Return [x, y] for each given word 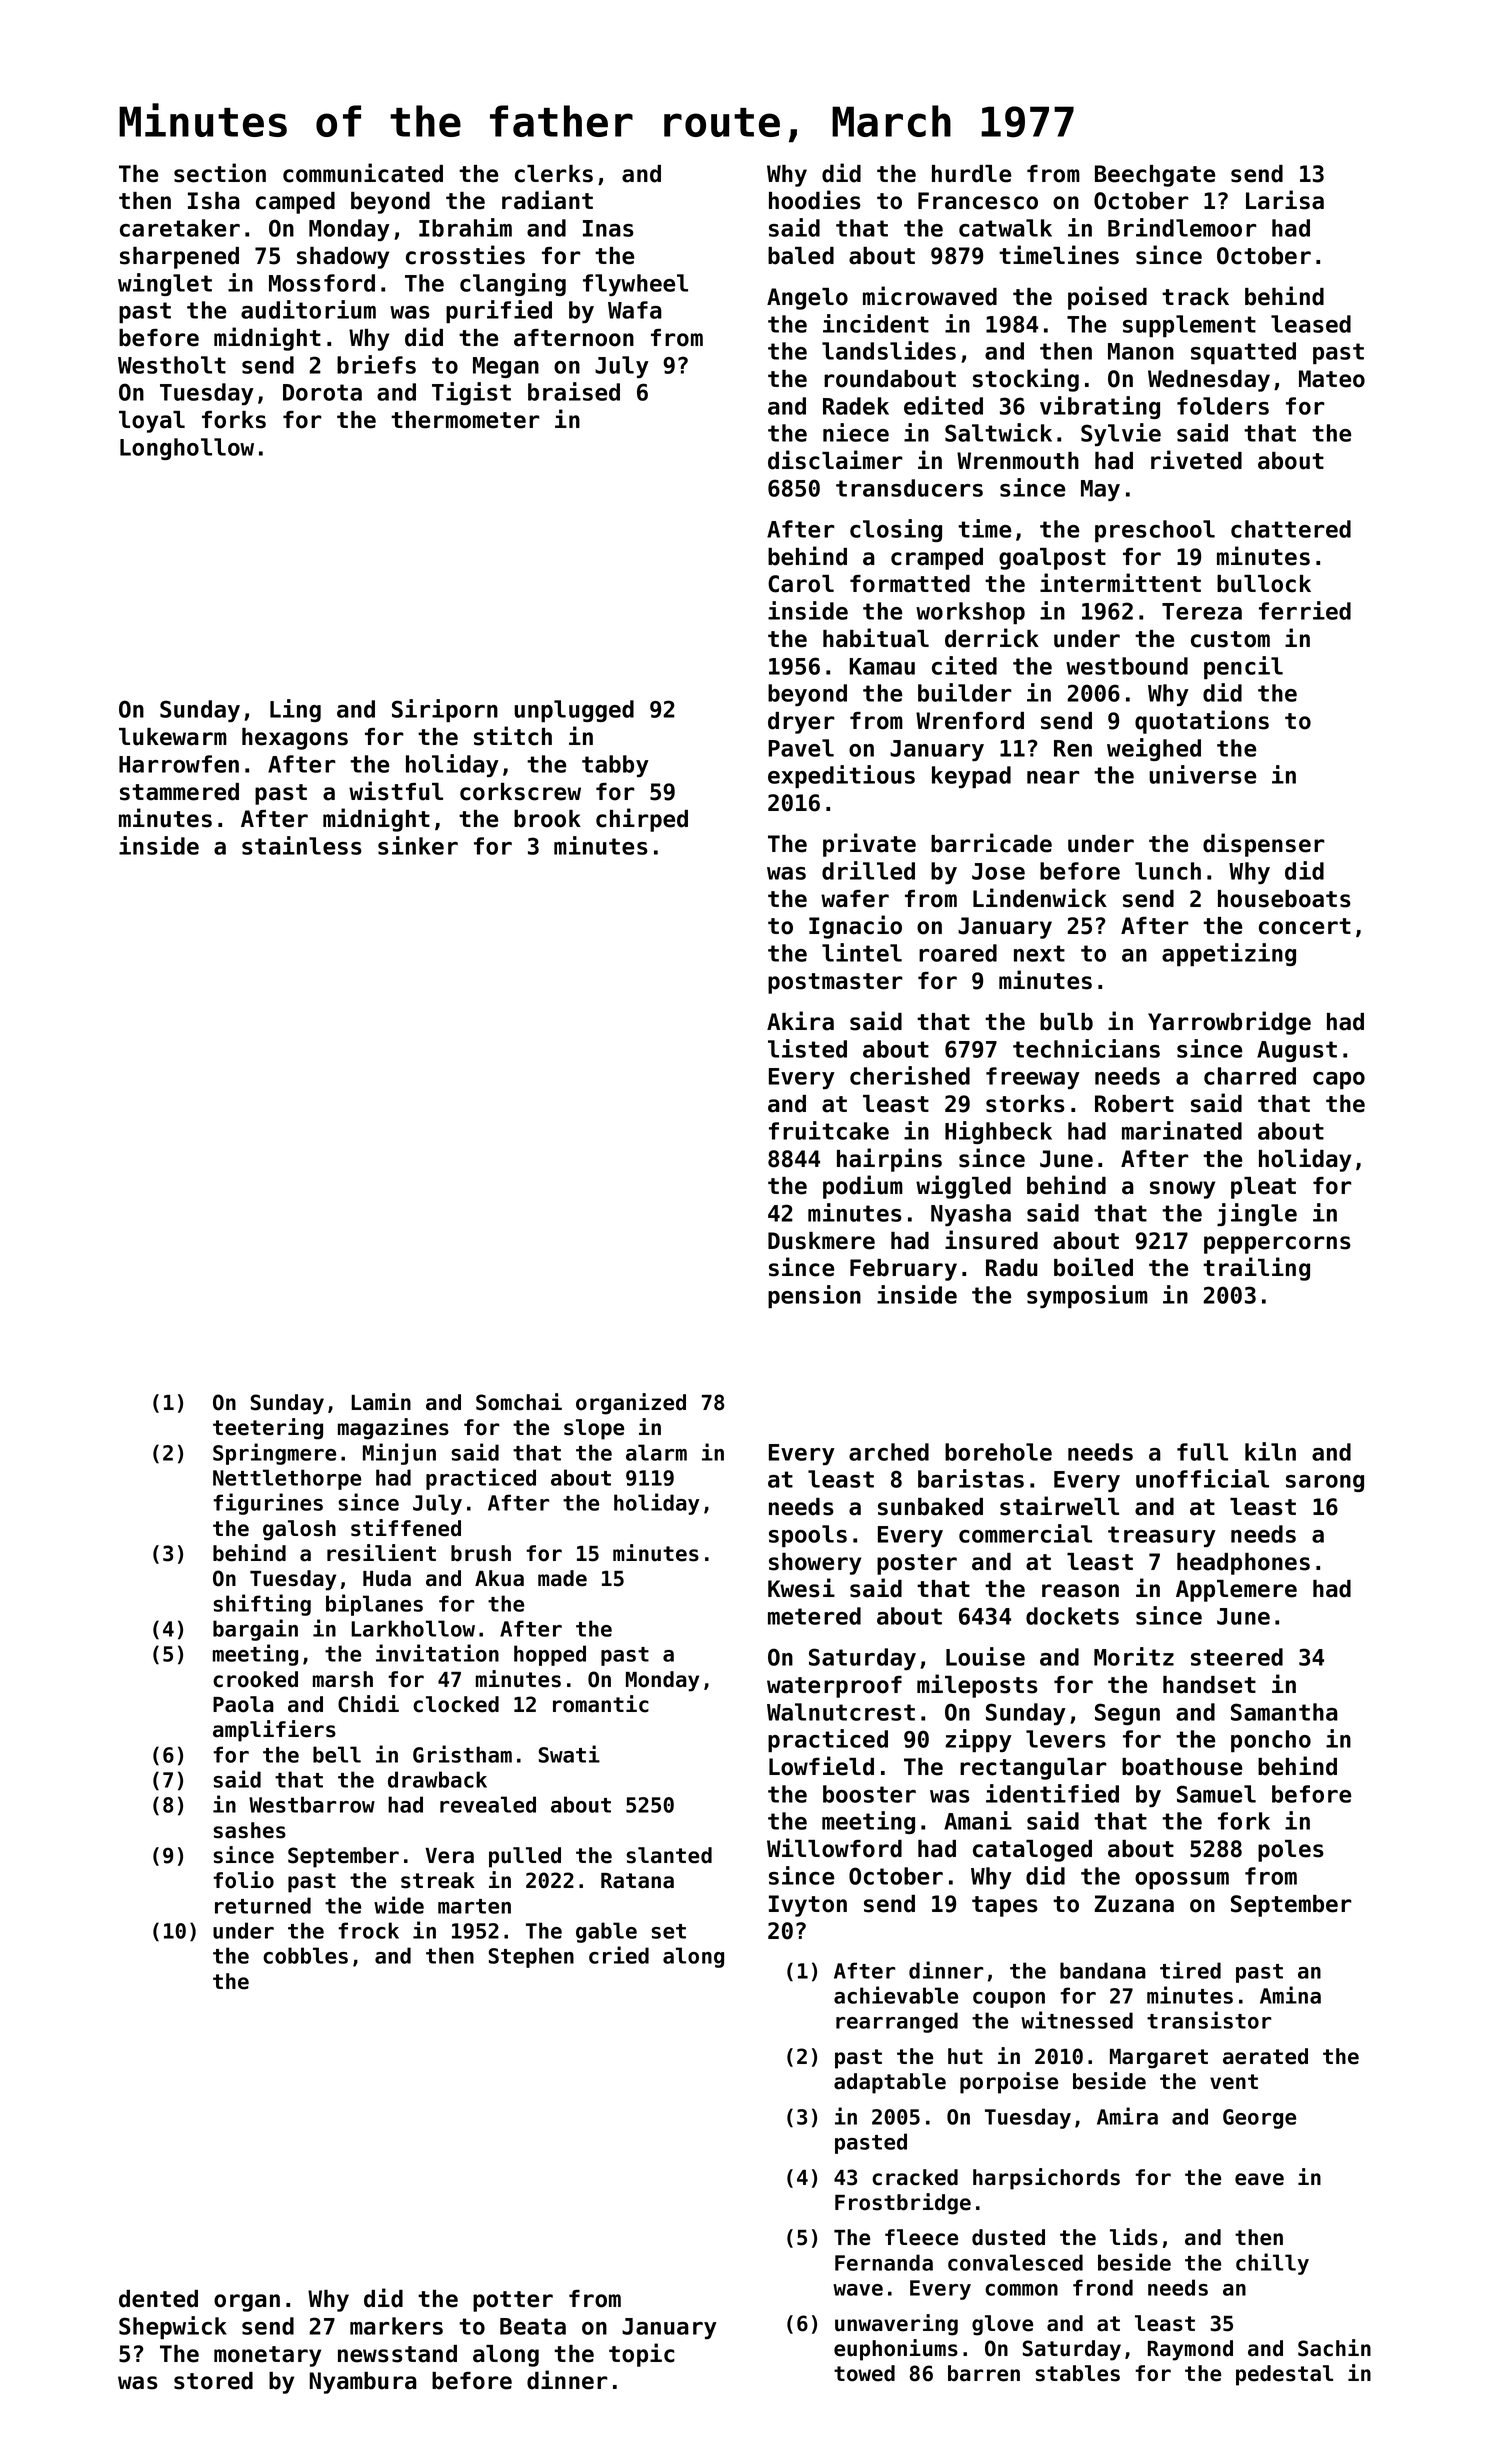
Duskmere [821, 1241]
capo [1339, 1080]
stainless [302, 845]
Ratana [637, 1881]
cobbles [305, 1955]
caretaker [180, 228]
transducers [909, 488]
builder [965, 692]
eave [1259, 2179]
